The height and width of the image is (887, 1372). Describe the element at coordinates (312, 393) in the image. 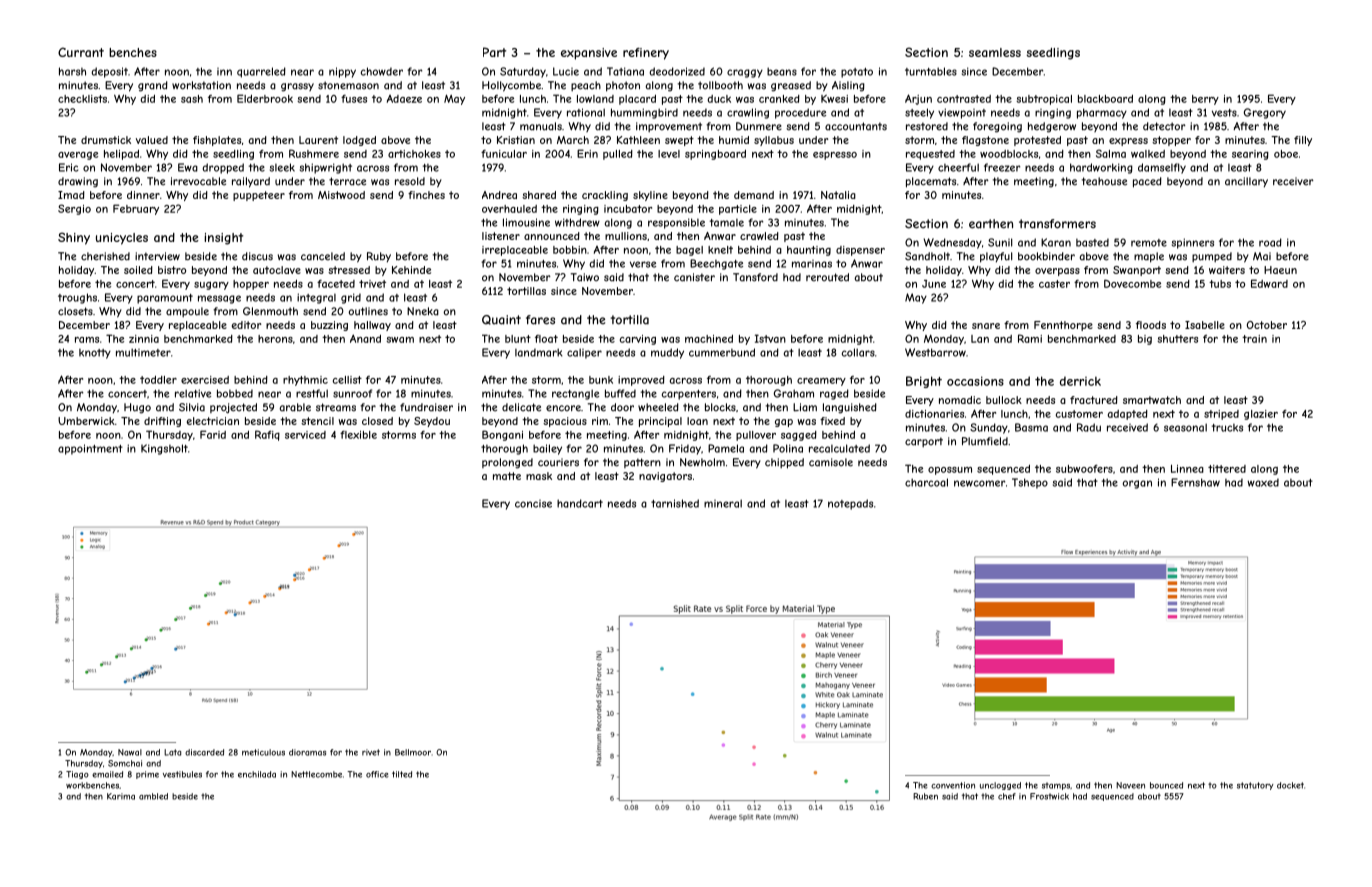

I see `restful` at that location.
